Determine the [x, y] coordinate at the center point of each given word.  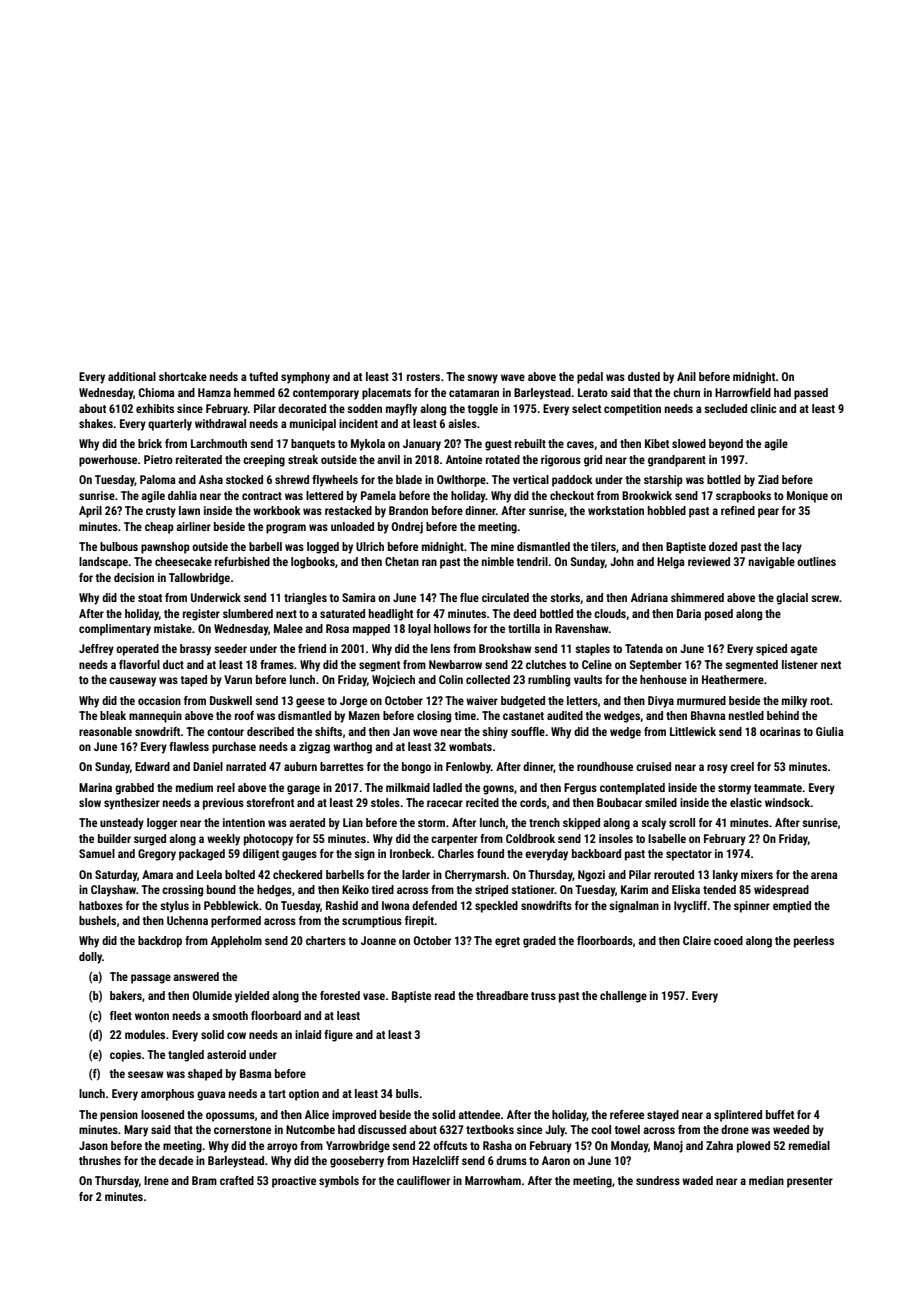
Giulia [830, 731]
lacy [792, 548]
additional [132, 376]
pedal [590, 378]
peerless [814, 942]
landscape [103, 563]
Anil [686, 376]
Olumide [212, 995]
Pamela [378, 495]
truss [543, 996]
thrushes [100, 1160]
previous [223, 804]
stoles [385, 802]
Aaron [556, 1160]
